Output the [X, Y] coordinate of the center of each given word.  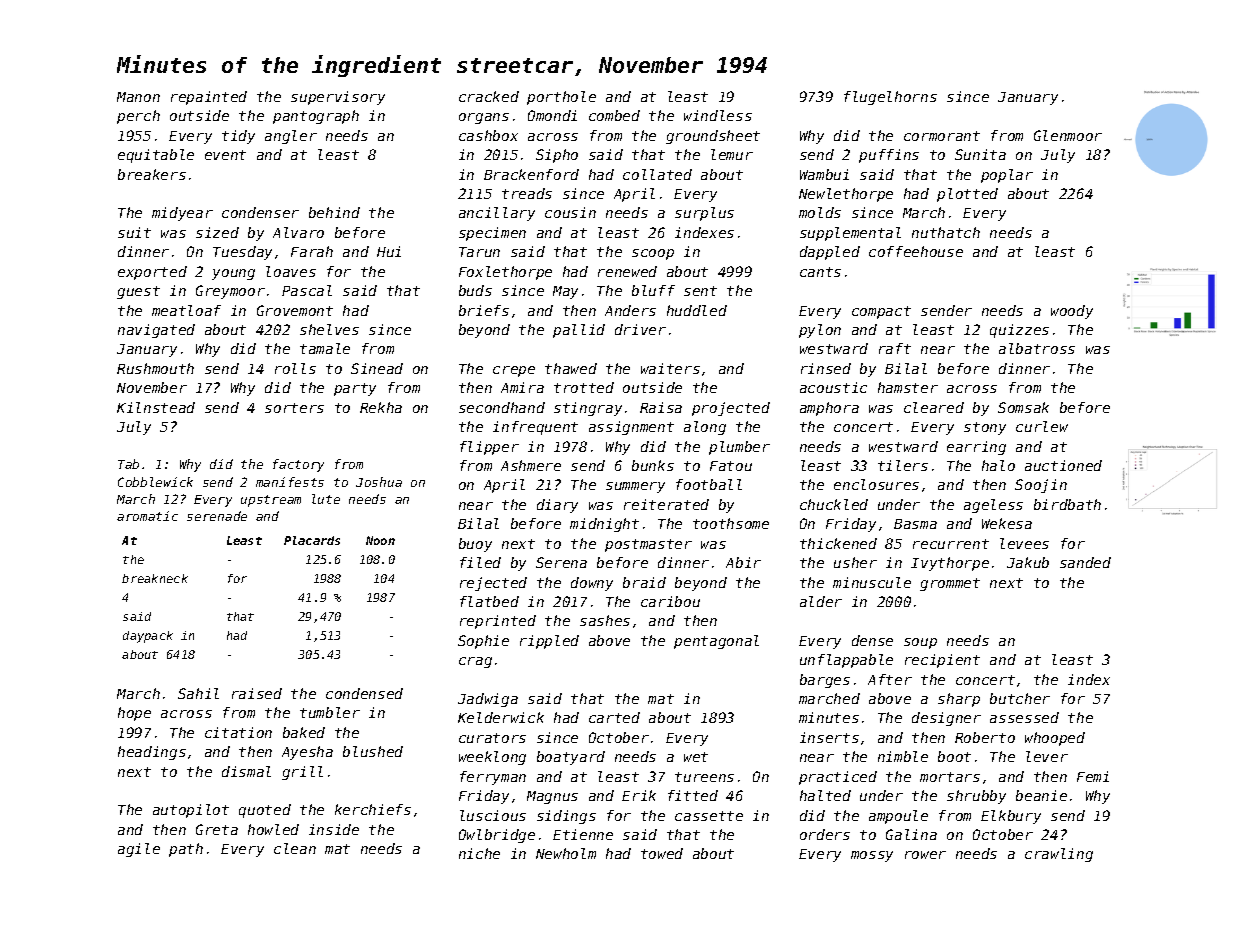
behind [334, 212]
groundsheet [713, 137]
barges [825, 681]
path [186, 850]
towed [662, 853]
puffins [889, 156]
